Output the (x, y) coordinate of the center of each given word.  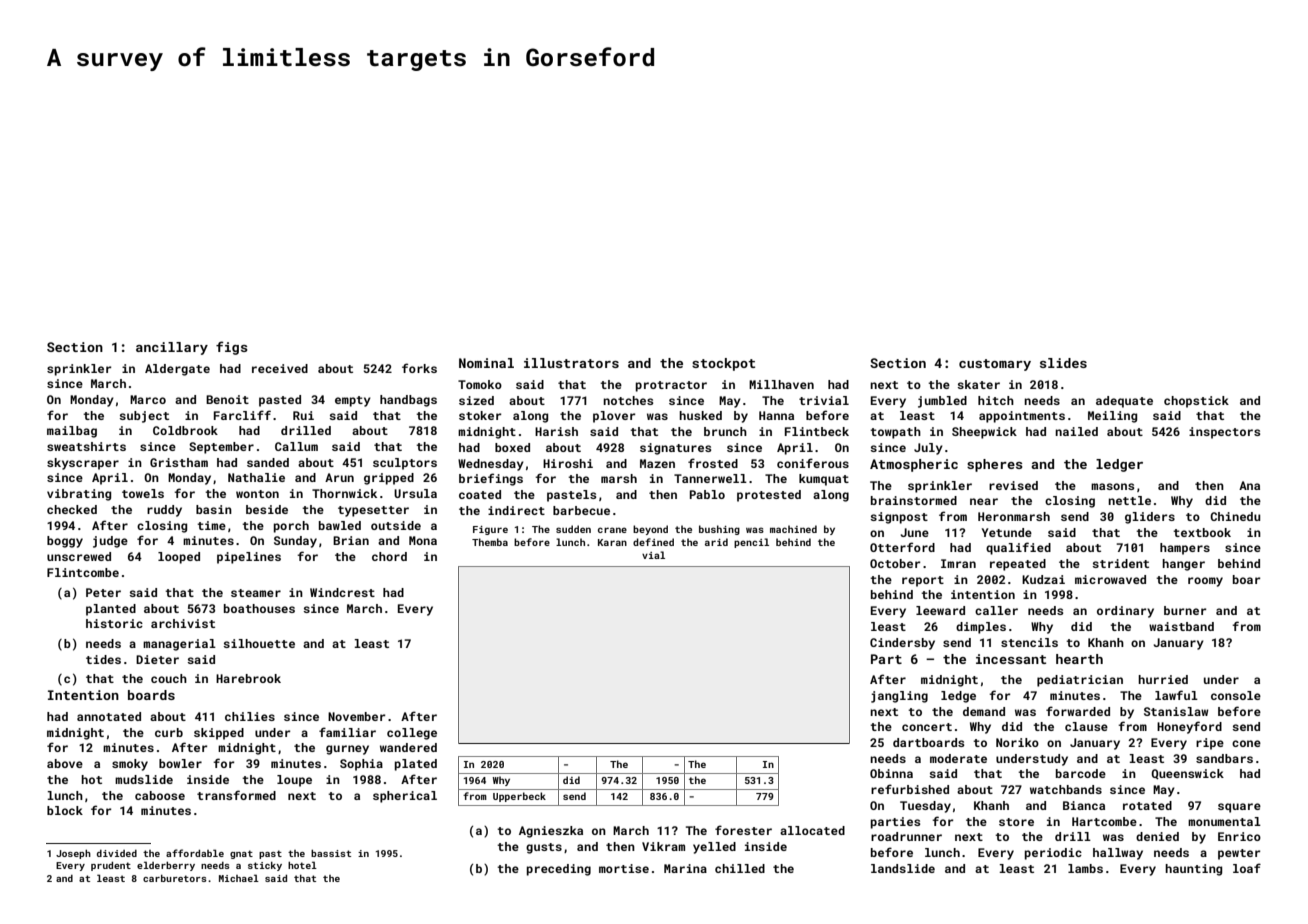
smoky (130, 765)
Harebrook (248, 678)
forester (743, 830)
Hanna (776, 415)
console (1236, 695)
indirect (516, 510)
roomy (1205, 582)
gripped (389, 479)
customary (995, 365)
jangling (899, 697)
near (984, 501)
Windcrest (342, 592)
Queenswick (1187, 774)
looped (179, 558)
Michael (239, 878)
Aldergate (177, 370)
